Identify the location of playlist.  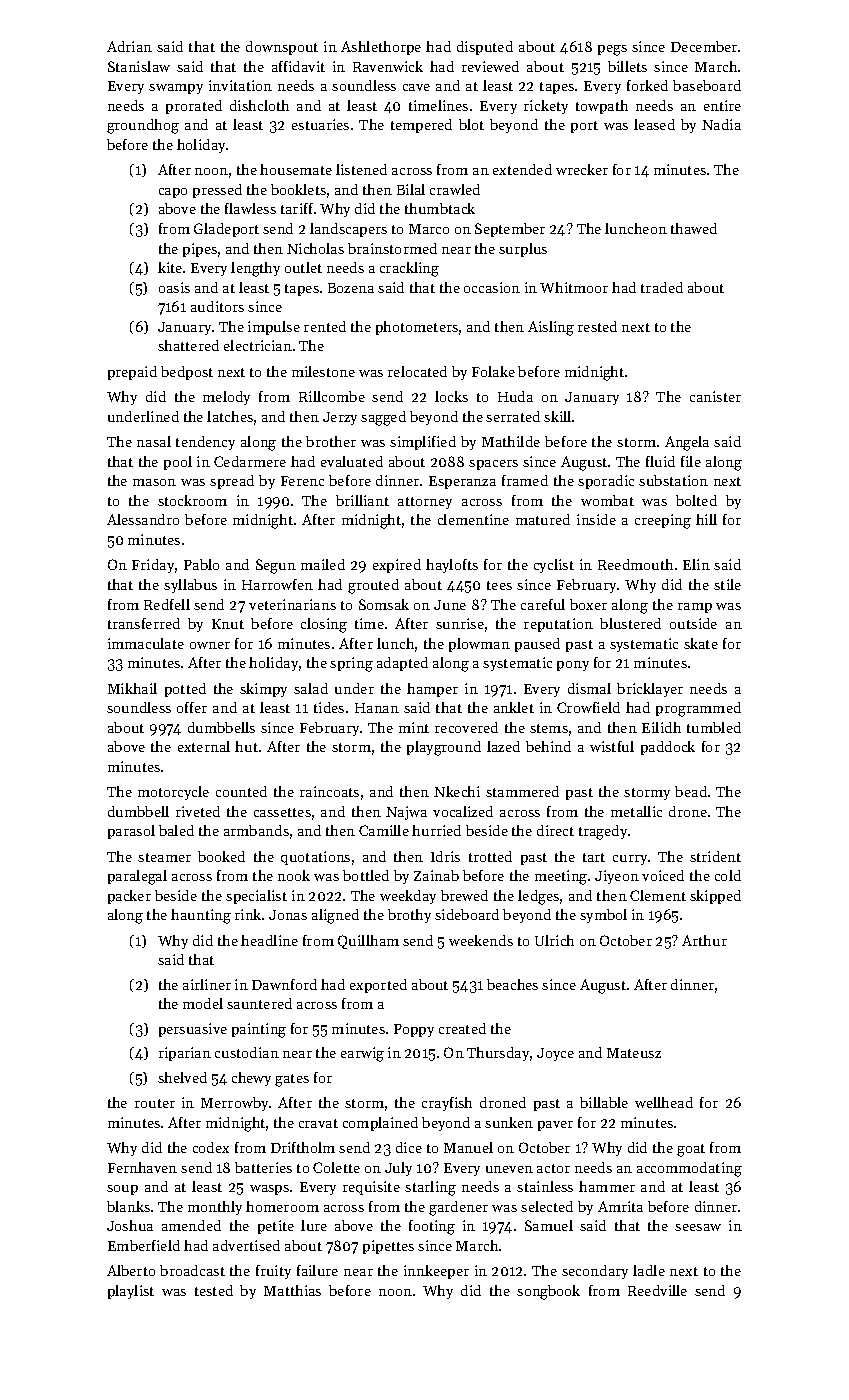
(131, 1292).
